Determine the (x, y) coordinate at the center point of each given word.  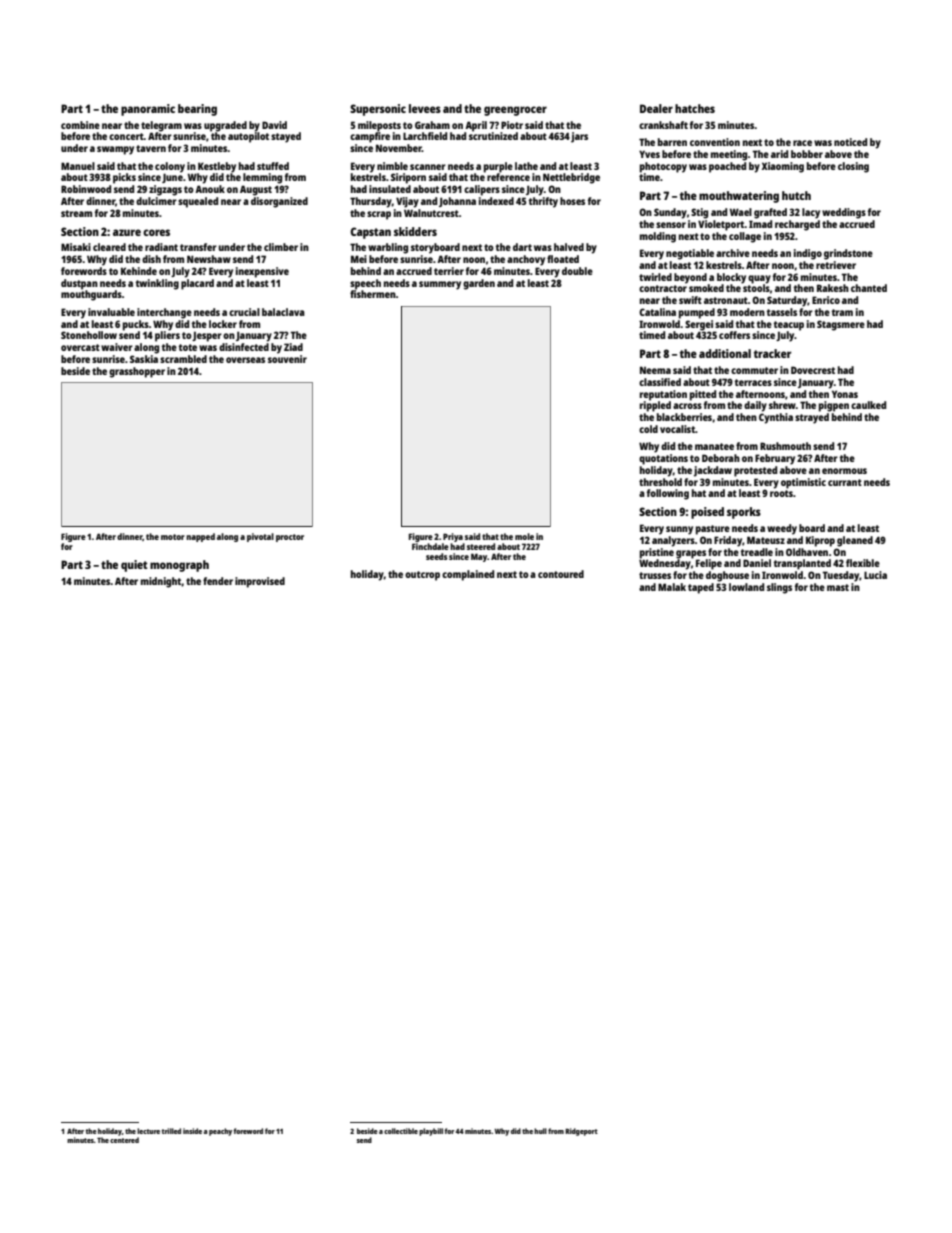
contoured (561, 574)
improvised (260, 582)
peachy (220, 1132)
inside (192, 1131)
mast (838, 587)
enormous (844, 471)
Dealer (656, 108)
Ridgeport (581, 1132)
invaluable (111, 312)
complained (468, 575)
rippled (655, 406)
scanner (428, 167)
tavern (151, 148)
